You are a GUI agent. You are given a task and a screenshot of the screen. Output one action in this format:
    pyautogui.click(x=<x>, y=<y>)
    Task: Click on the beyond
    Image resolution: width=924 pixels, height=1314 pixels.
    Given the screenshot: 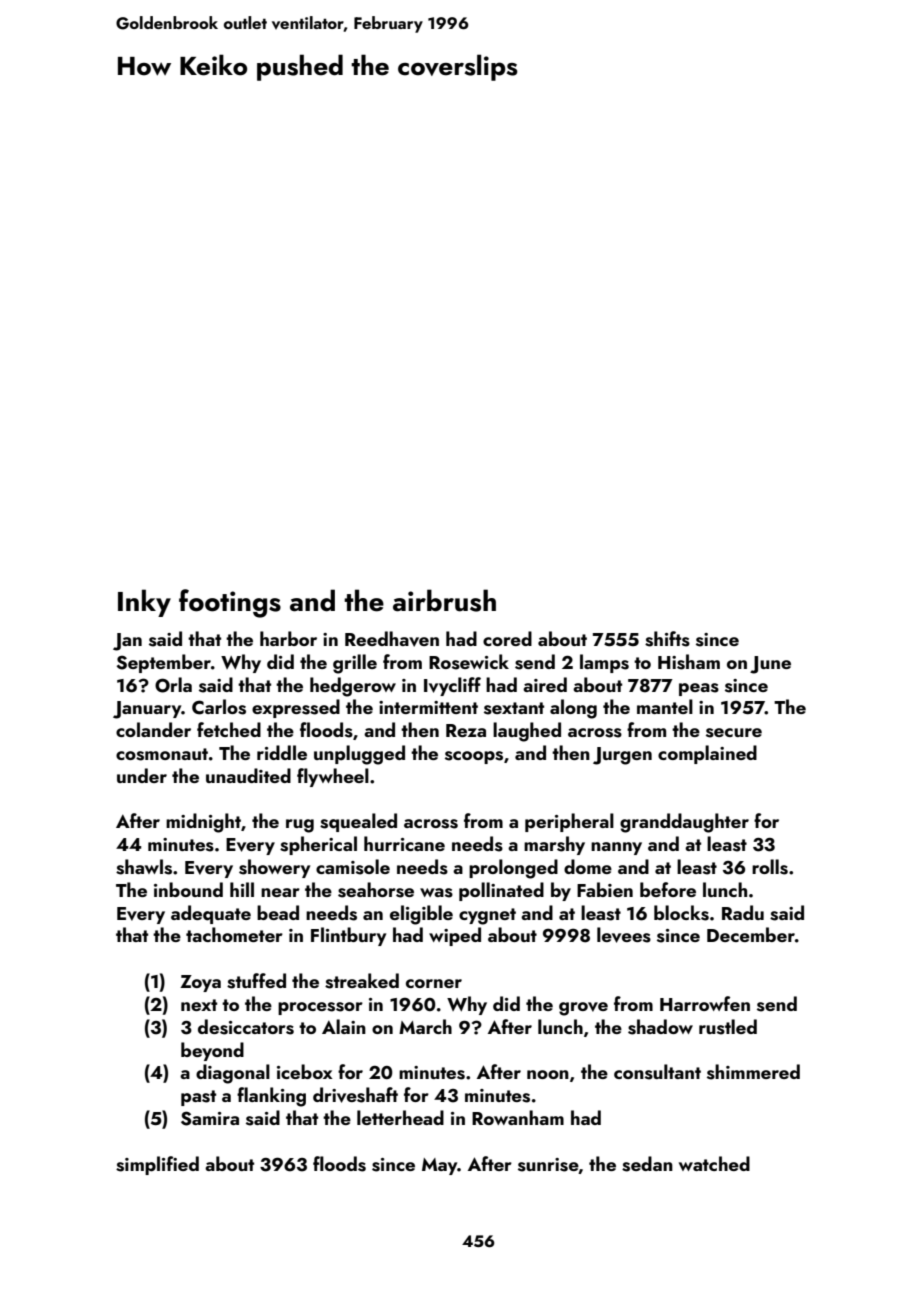 What is the action you would take?
    pyautogui.click(x=212, y=1051)
